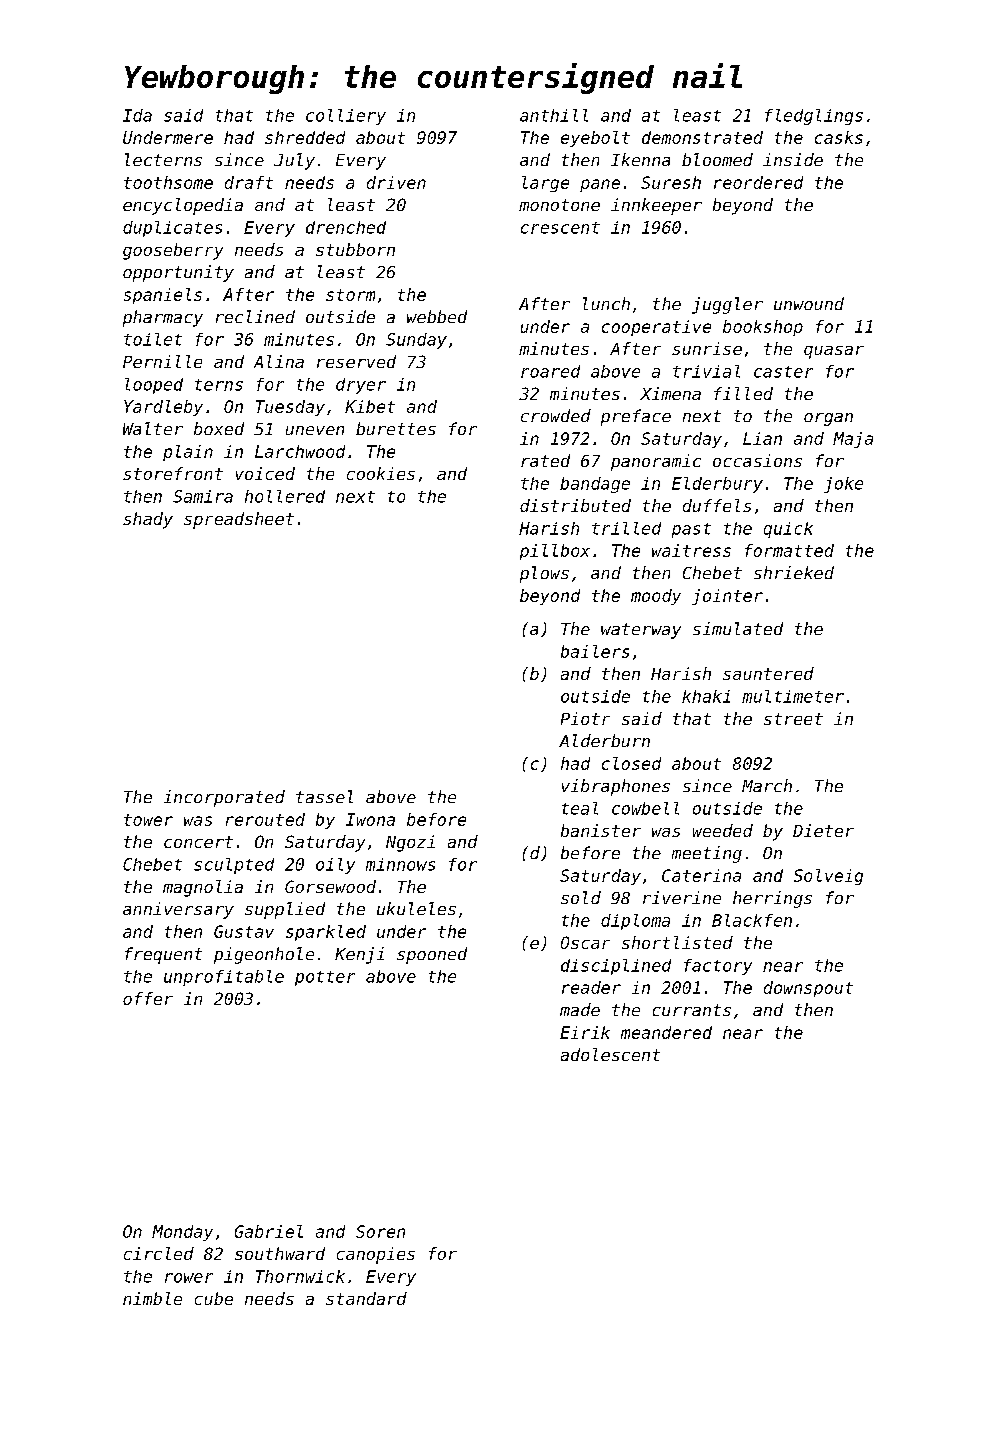 The width and height of the screenshot is (1005, 1456). What do you see at coordinates (814, 117) in the screenshot?
I see `fledglings` at bounding box center [814, 117].
